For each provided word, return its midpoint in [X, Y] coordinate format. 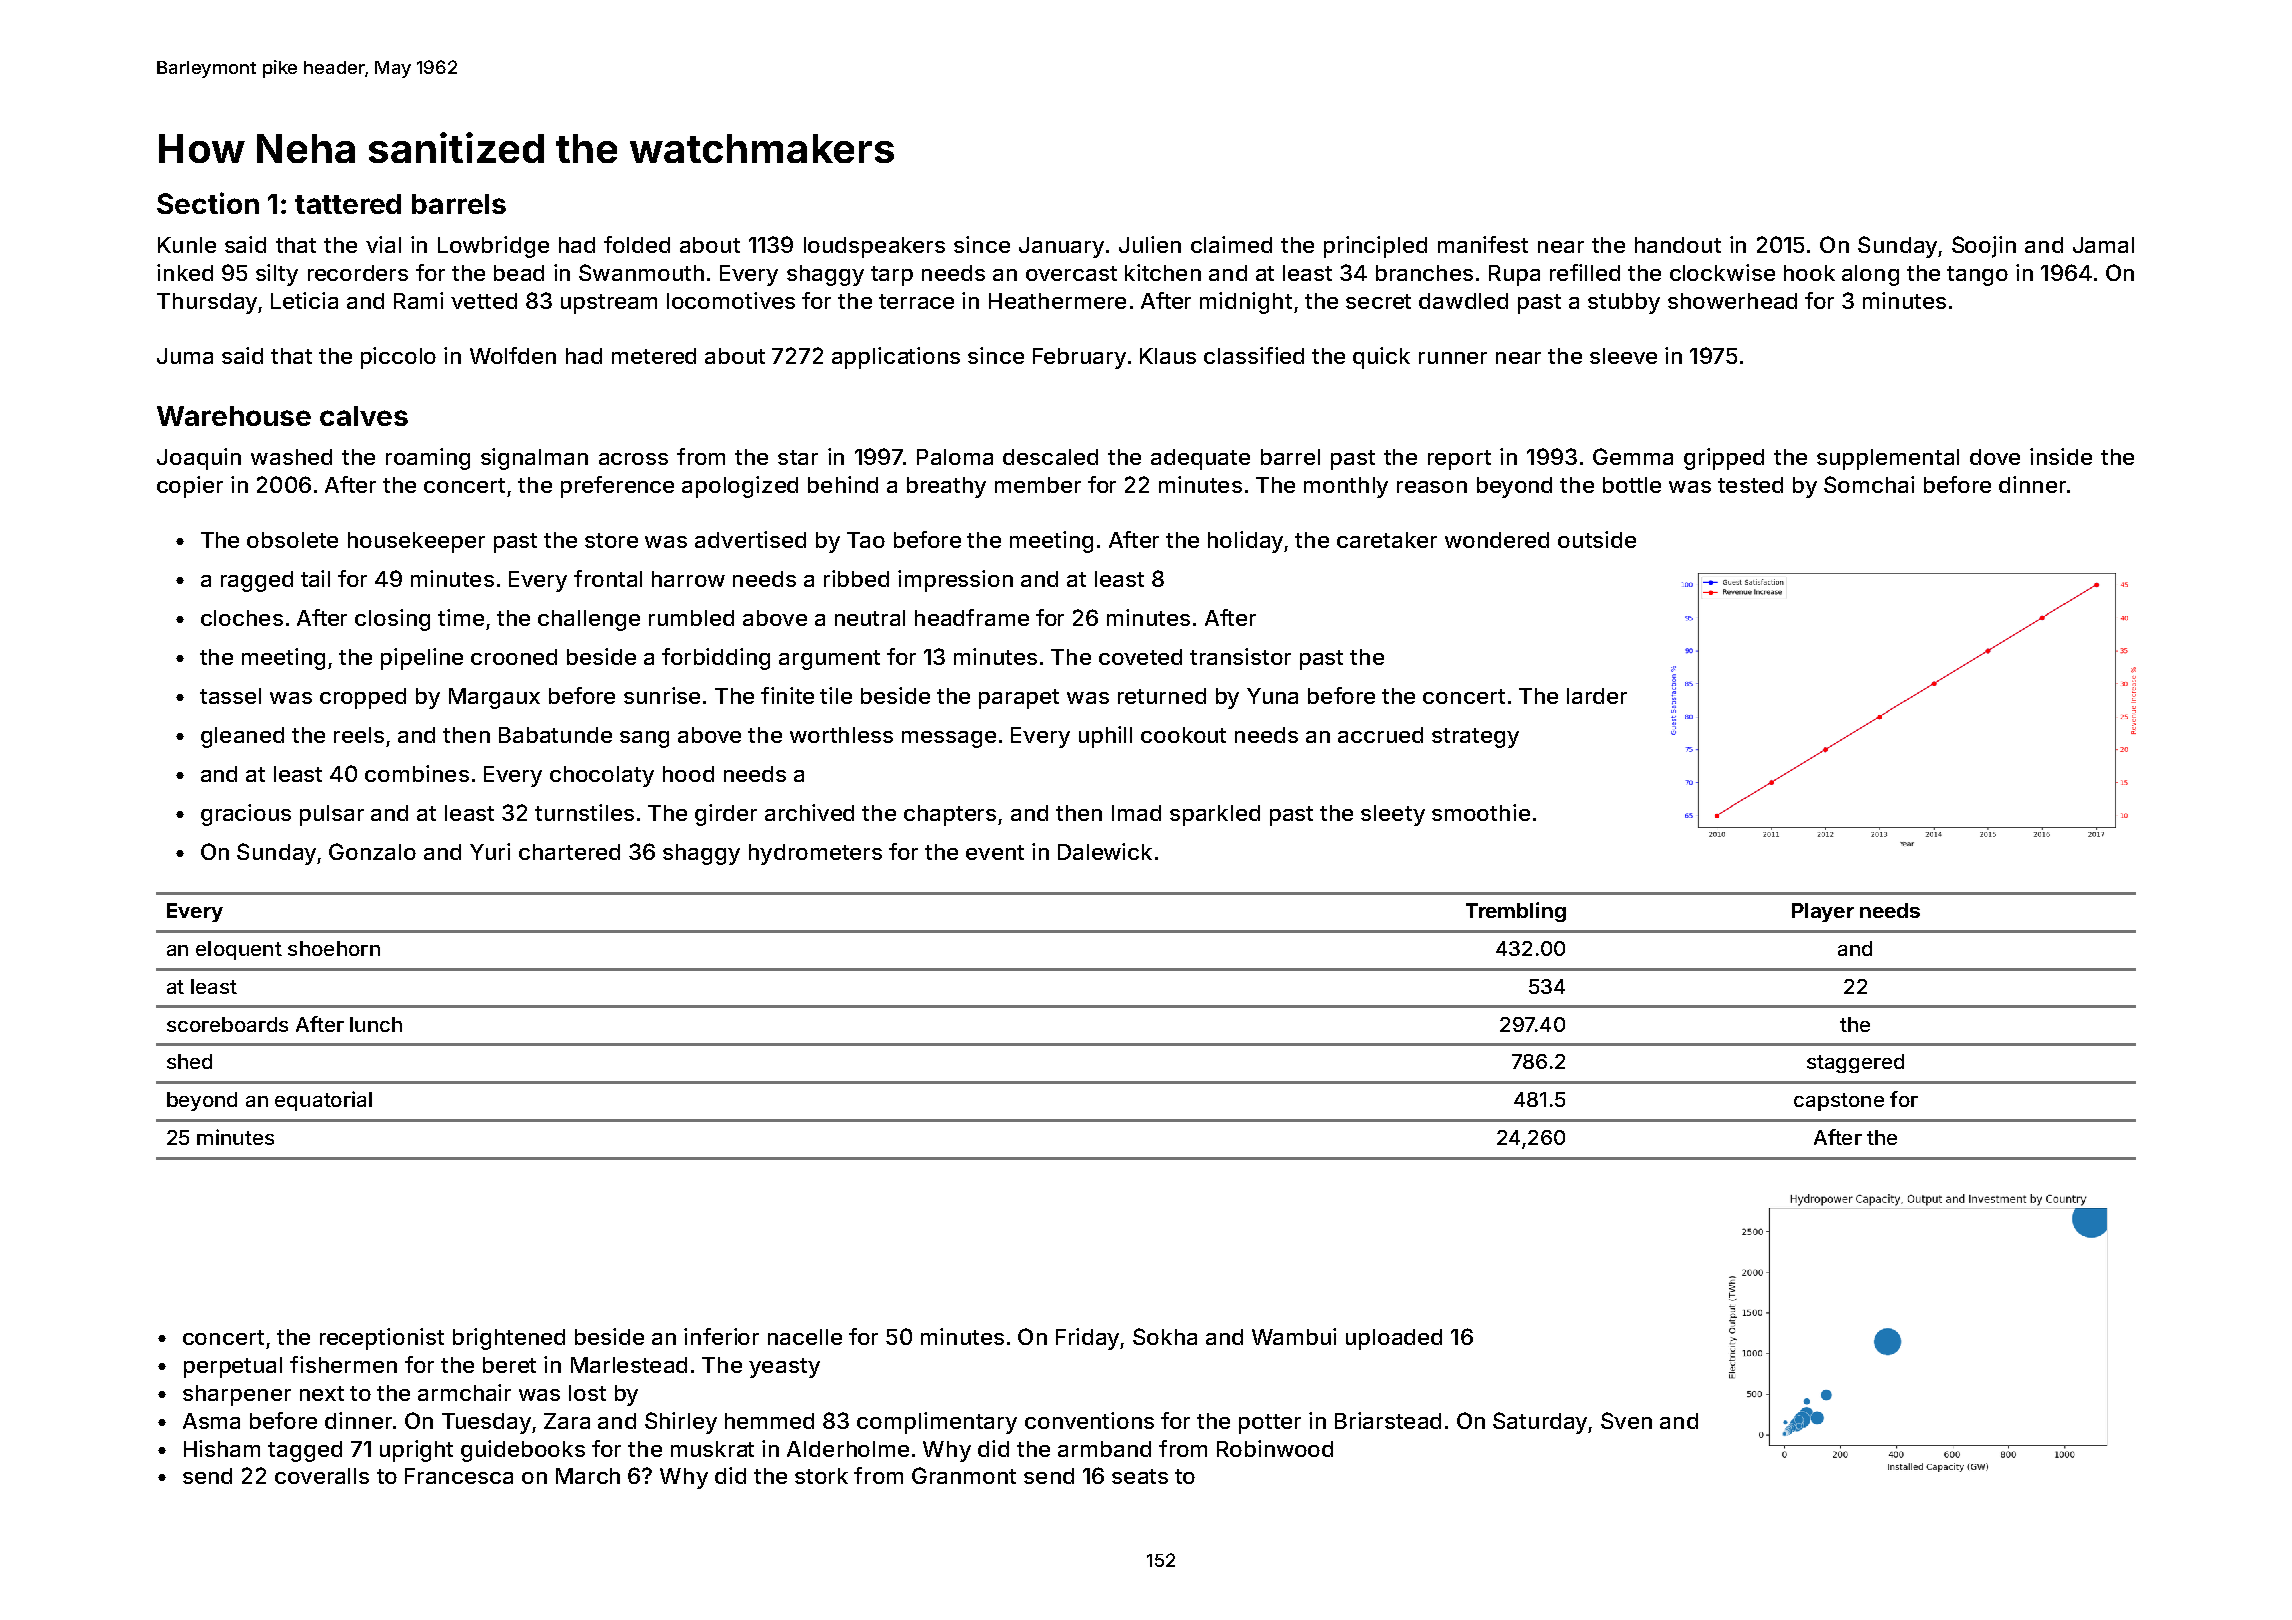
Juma [185, 356]
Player [1823, 912]
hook [1809, 273]
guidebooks [523, 1451]
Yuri [490, 851]
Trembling [1516, 912]
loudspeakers [874, 247]
